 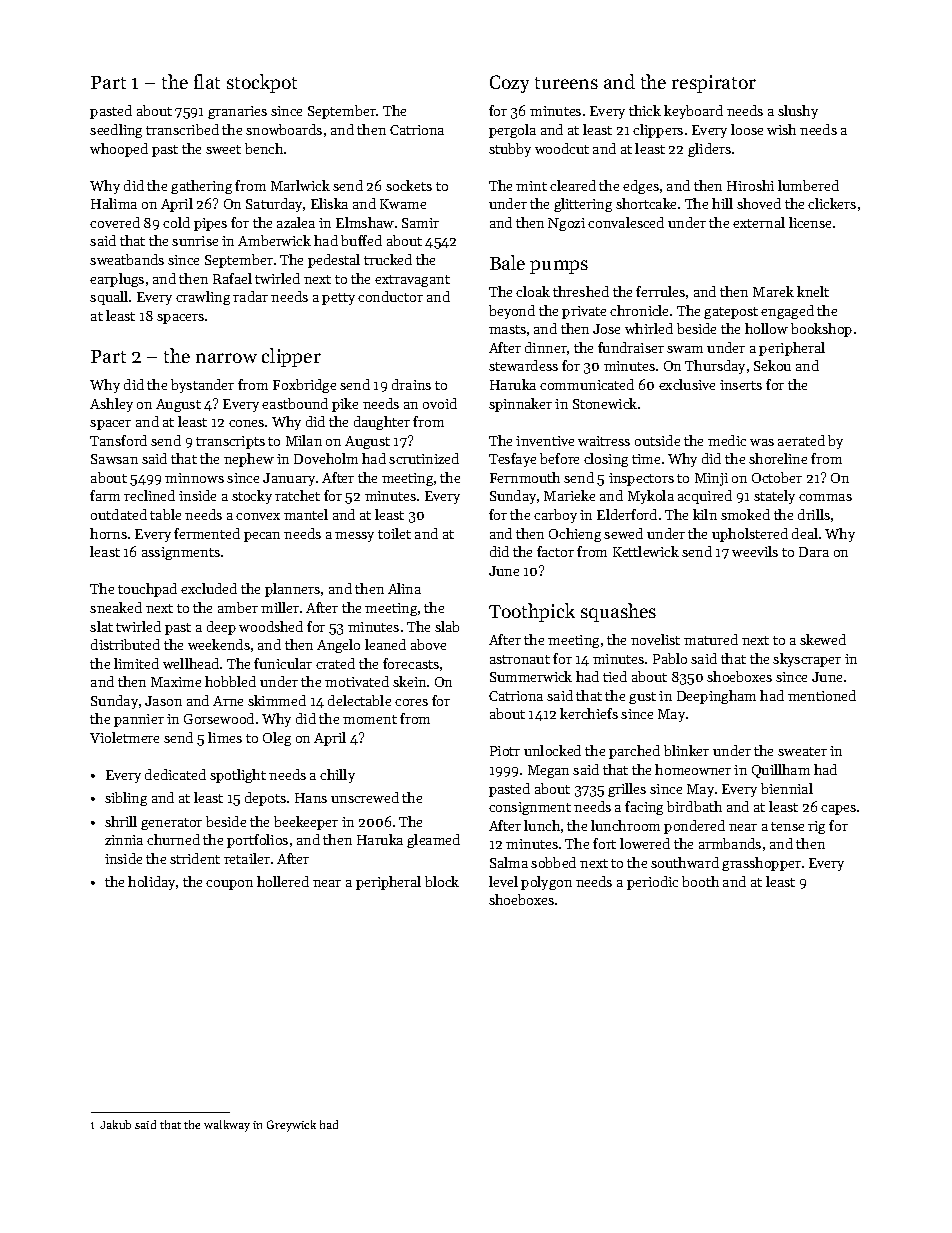 What do you see at coordinates (700, 881) in the screenshot?
I see `booth` at bounding box center [700, 881].
